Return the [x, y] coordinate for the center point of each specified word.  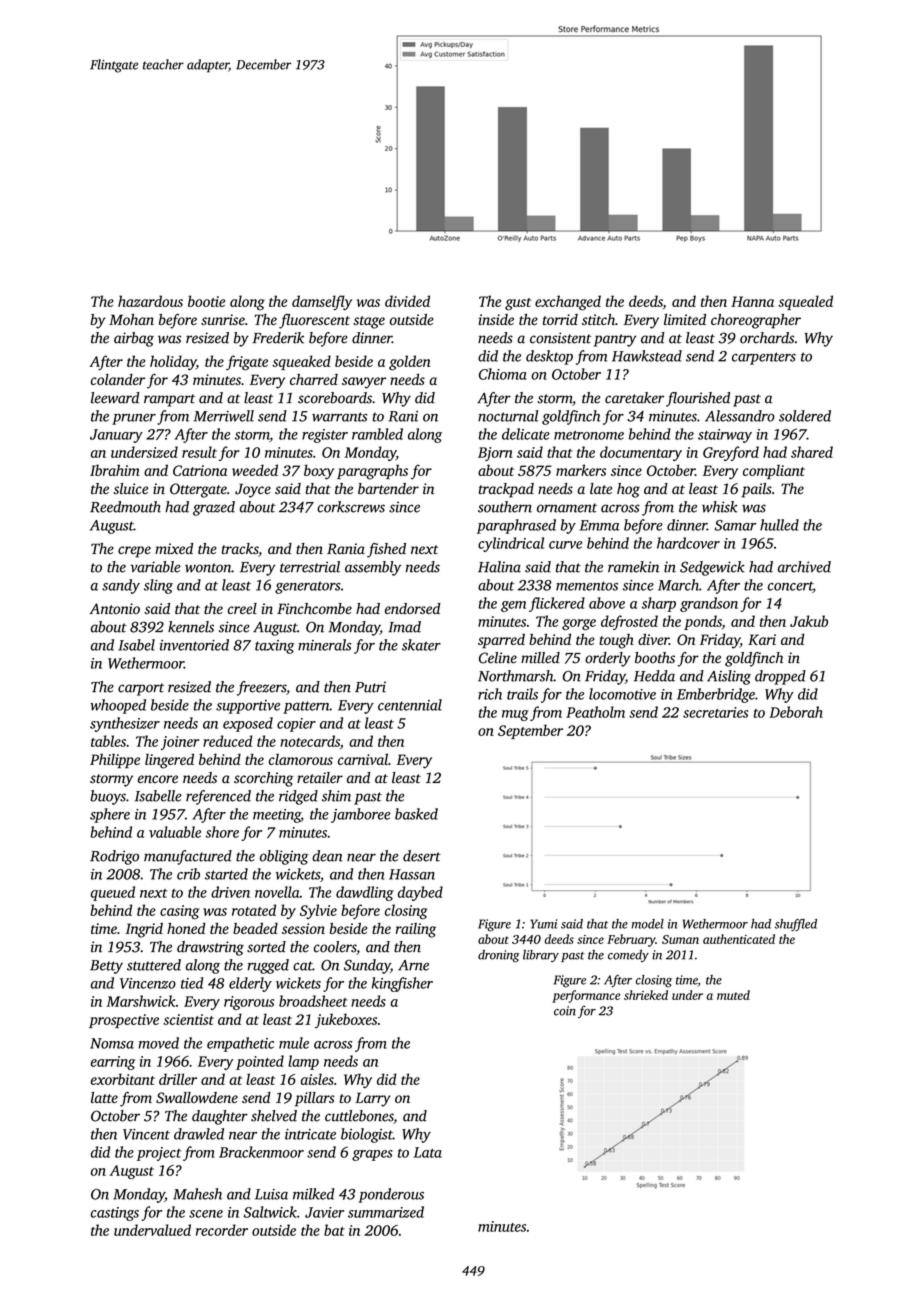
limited [685, 319]
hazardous [150, 301]
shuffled [796, 925]
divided [407, 301]
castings [115, 1214]
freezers [261, 688]
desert [422, 856]
